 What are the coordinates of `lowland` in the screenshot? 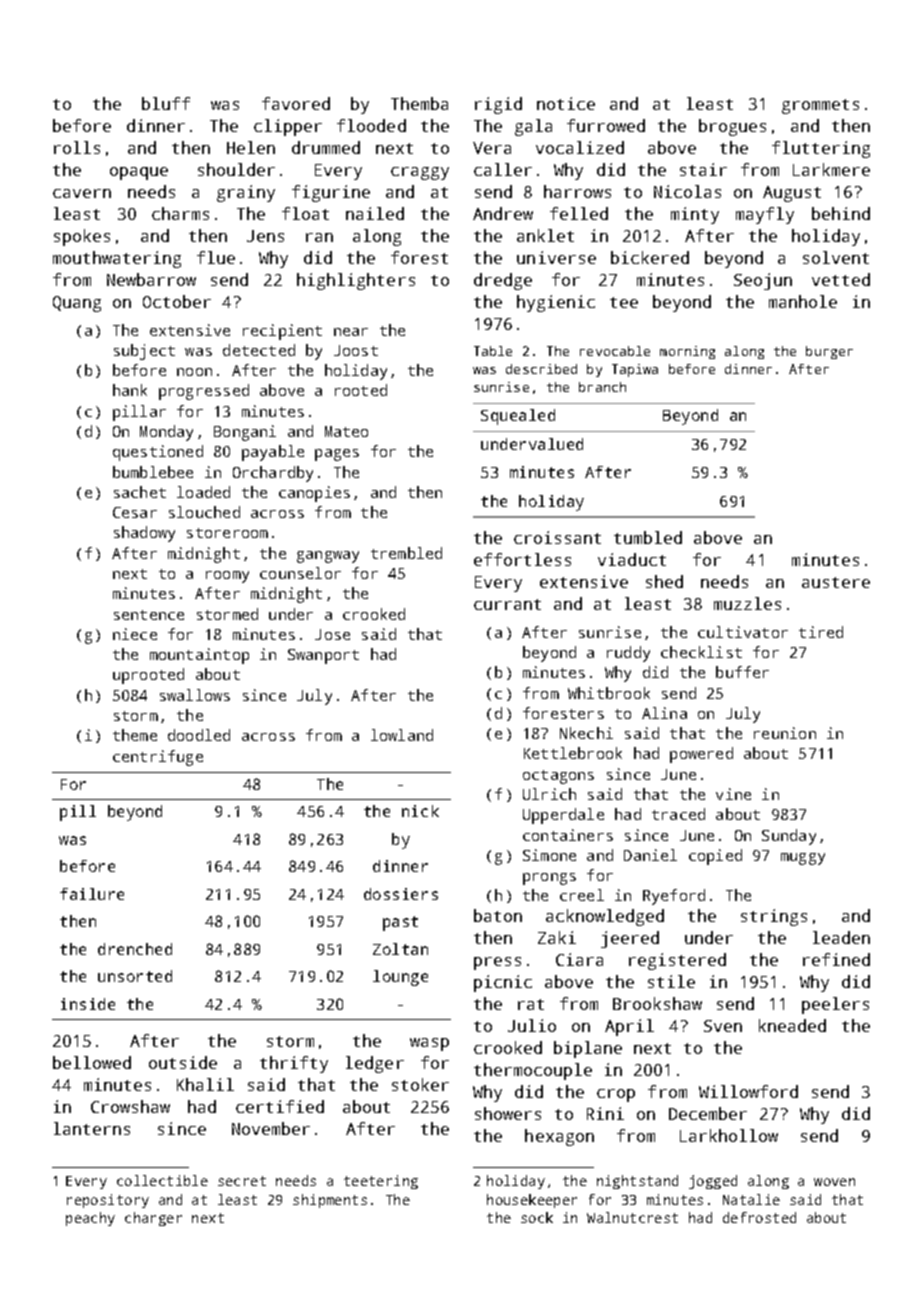 It's located at (402, 735).
